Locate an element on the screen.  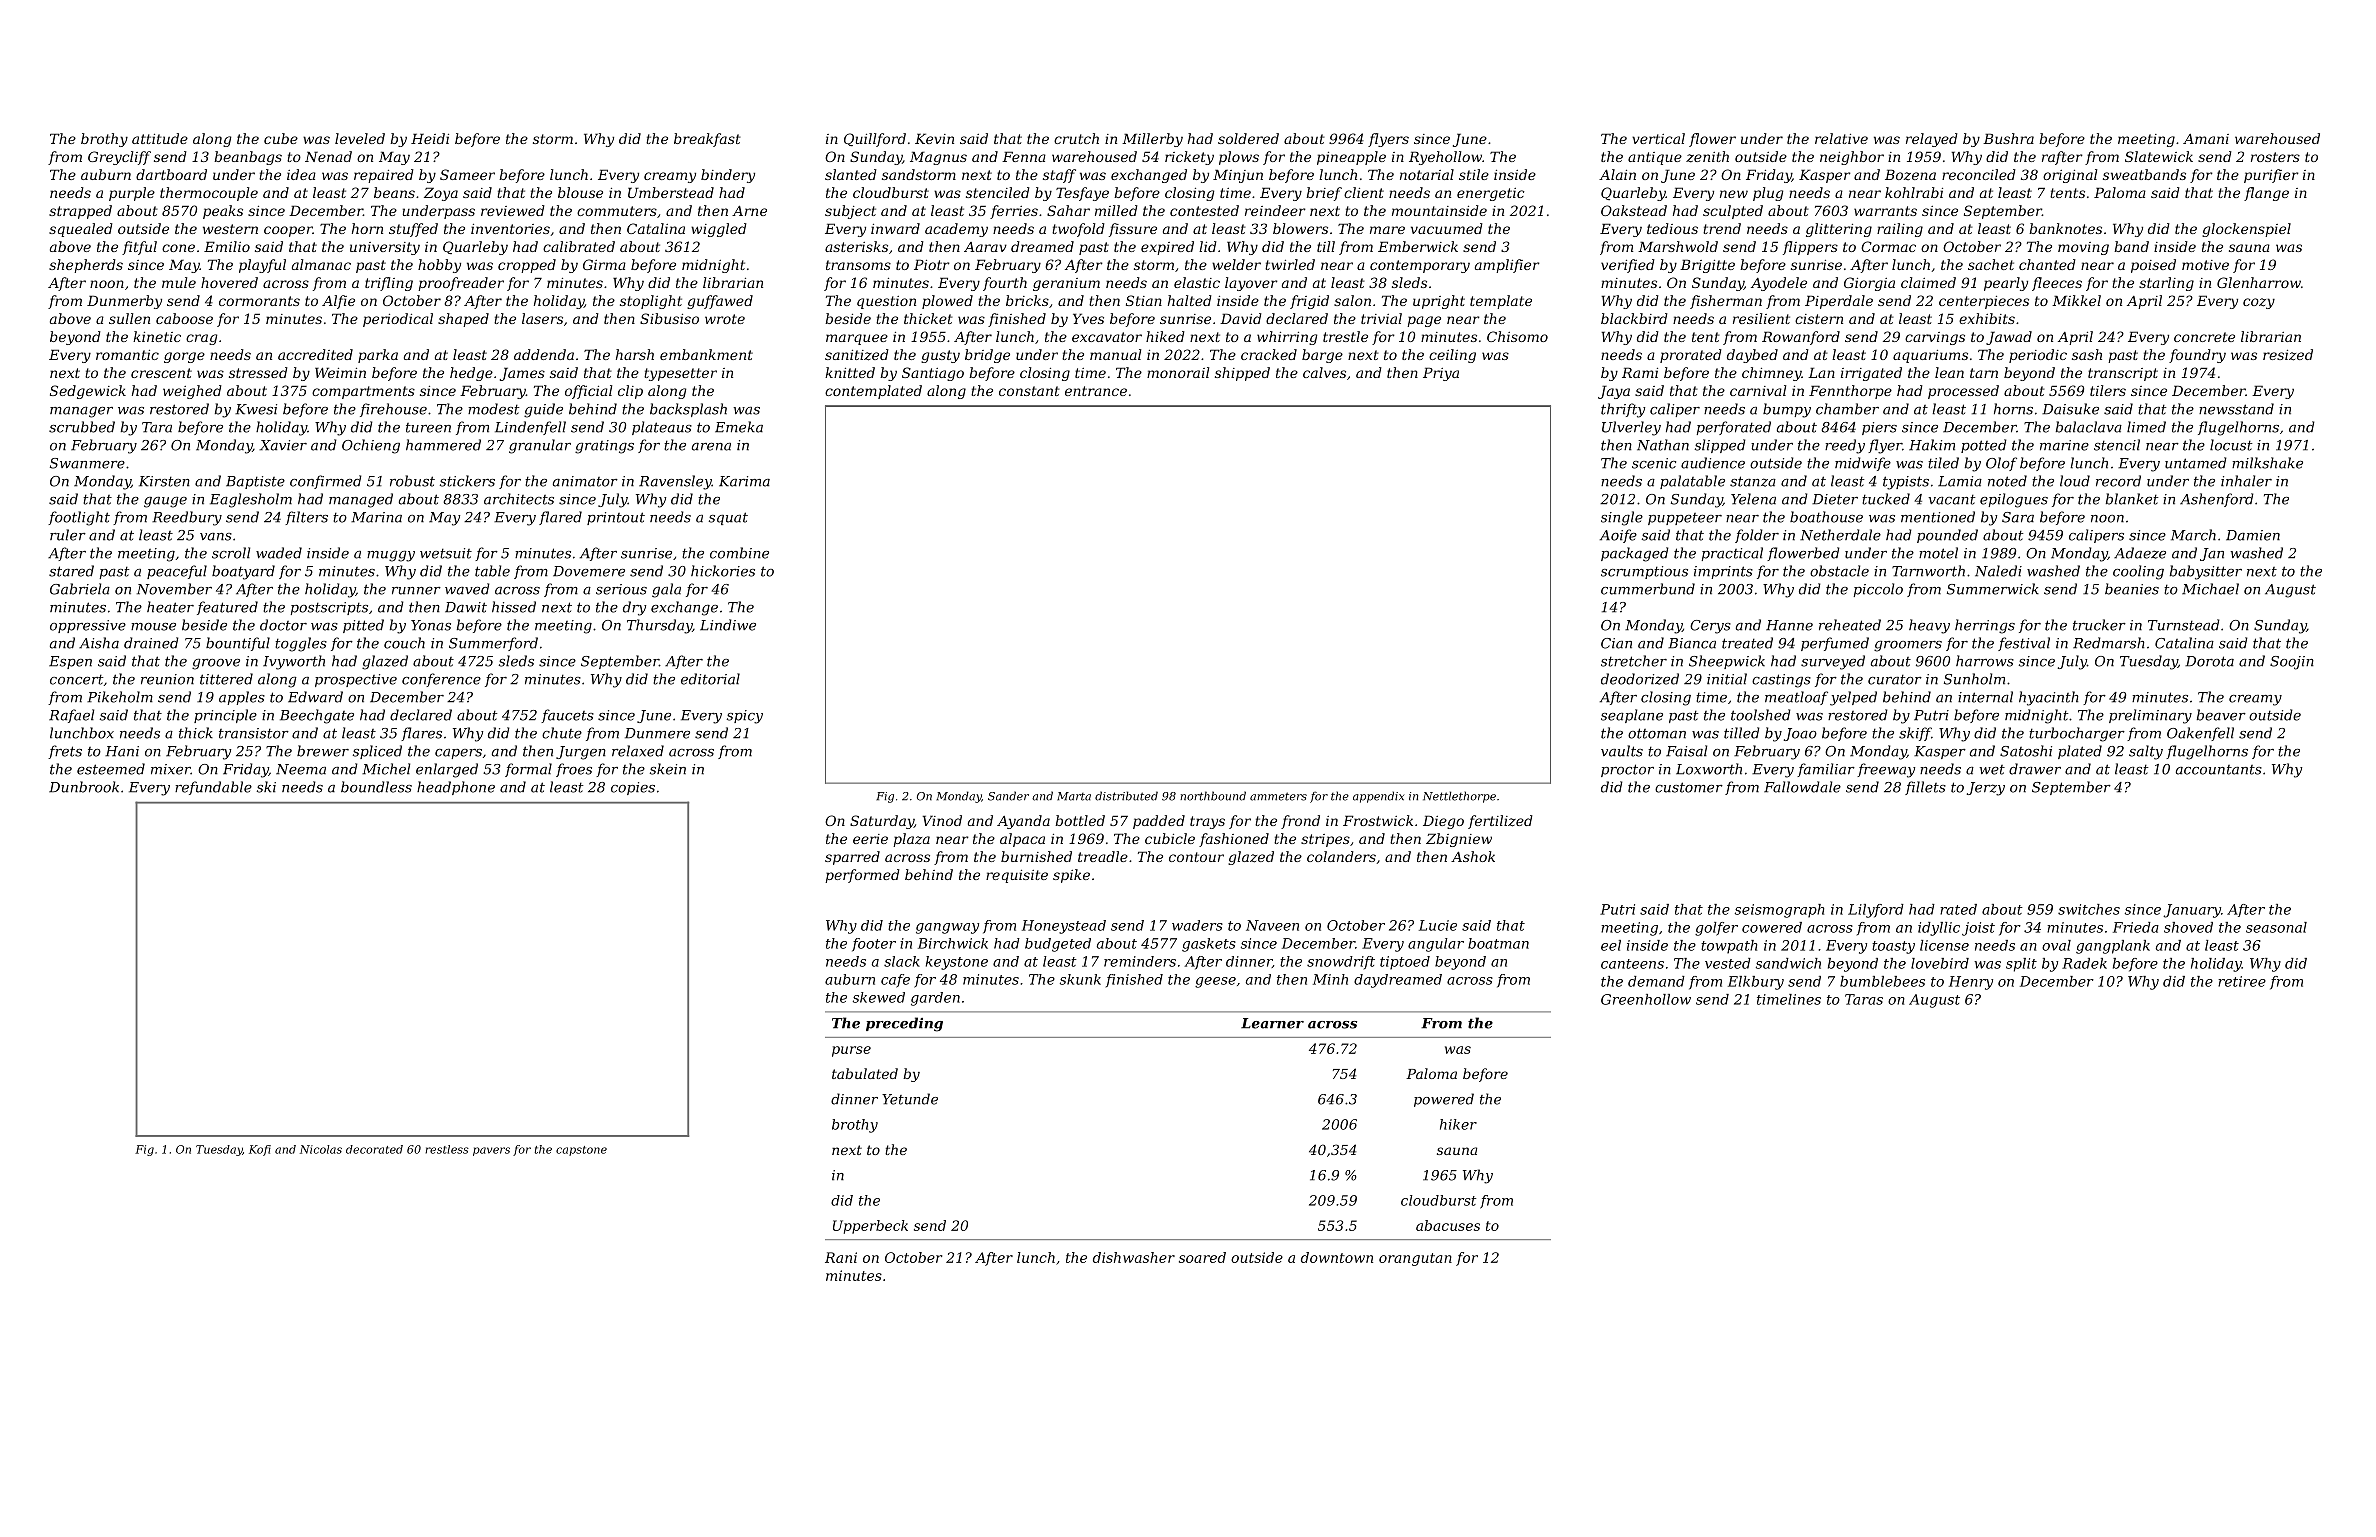
constant is located at coordinates (1029, 391).
